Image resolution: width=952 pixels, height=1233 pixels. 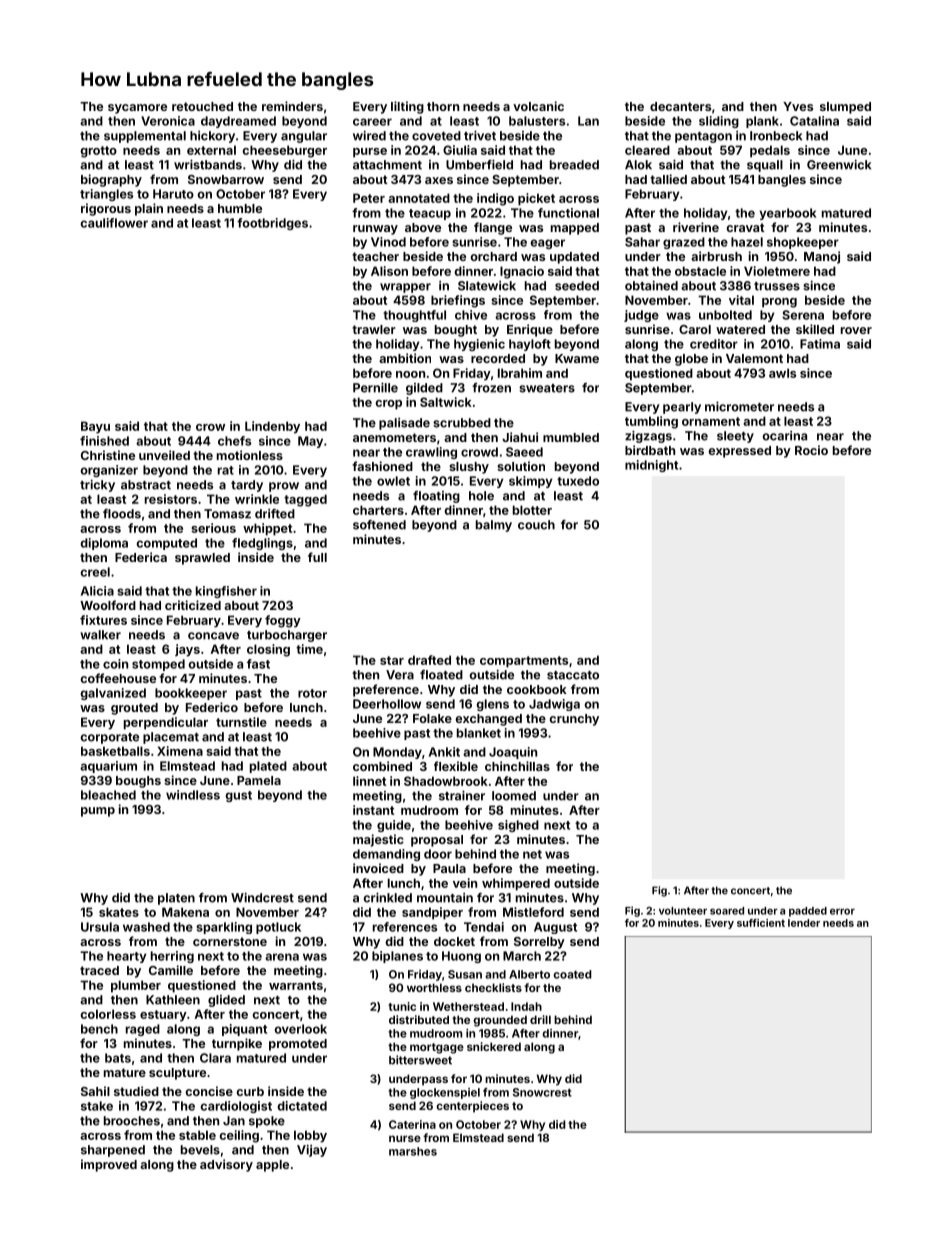 What do you see at coordinates (446, 402) in the document?
I see `Saltwick` at bounding box center [446, 402].
